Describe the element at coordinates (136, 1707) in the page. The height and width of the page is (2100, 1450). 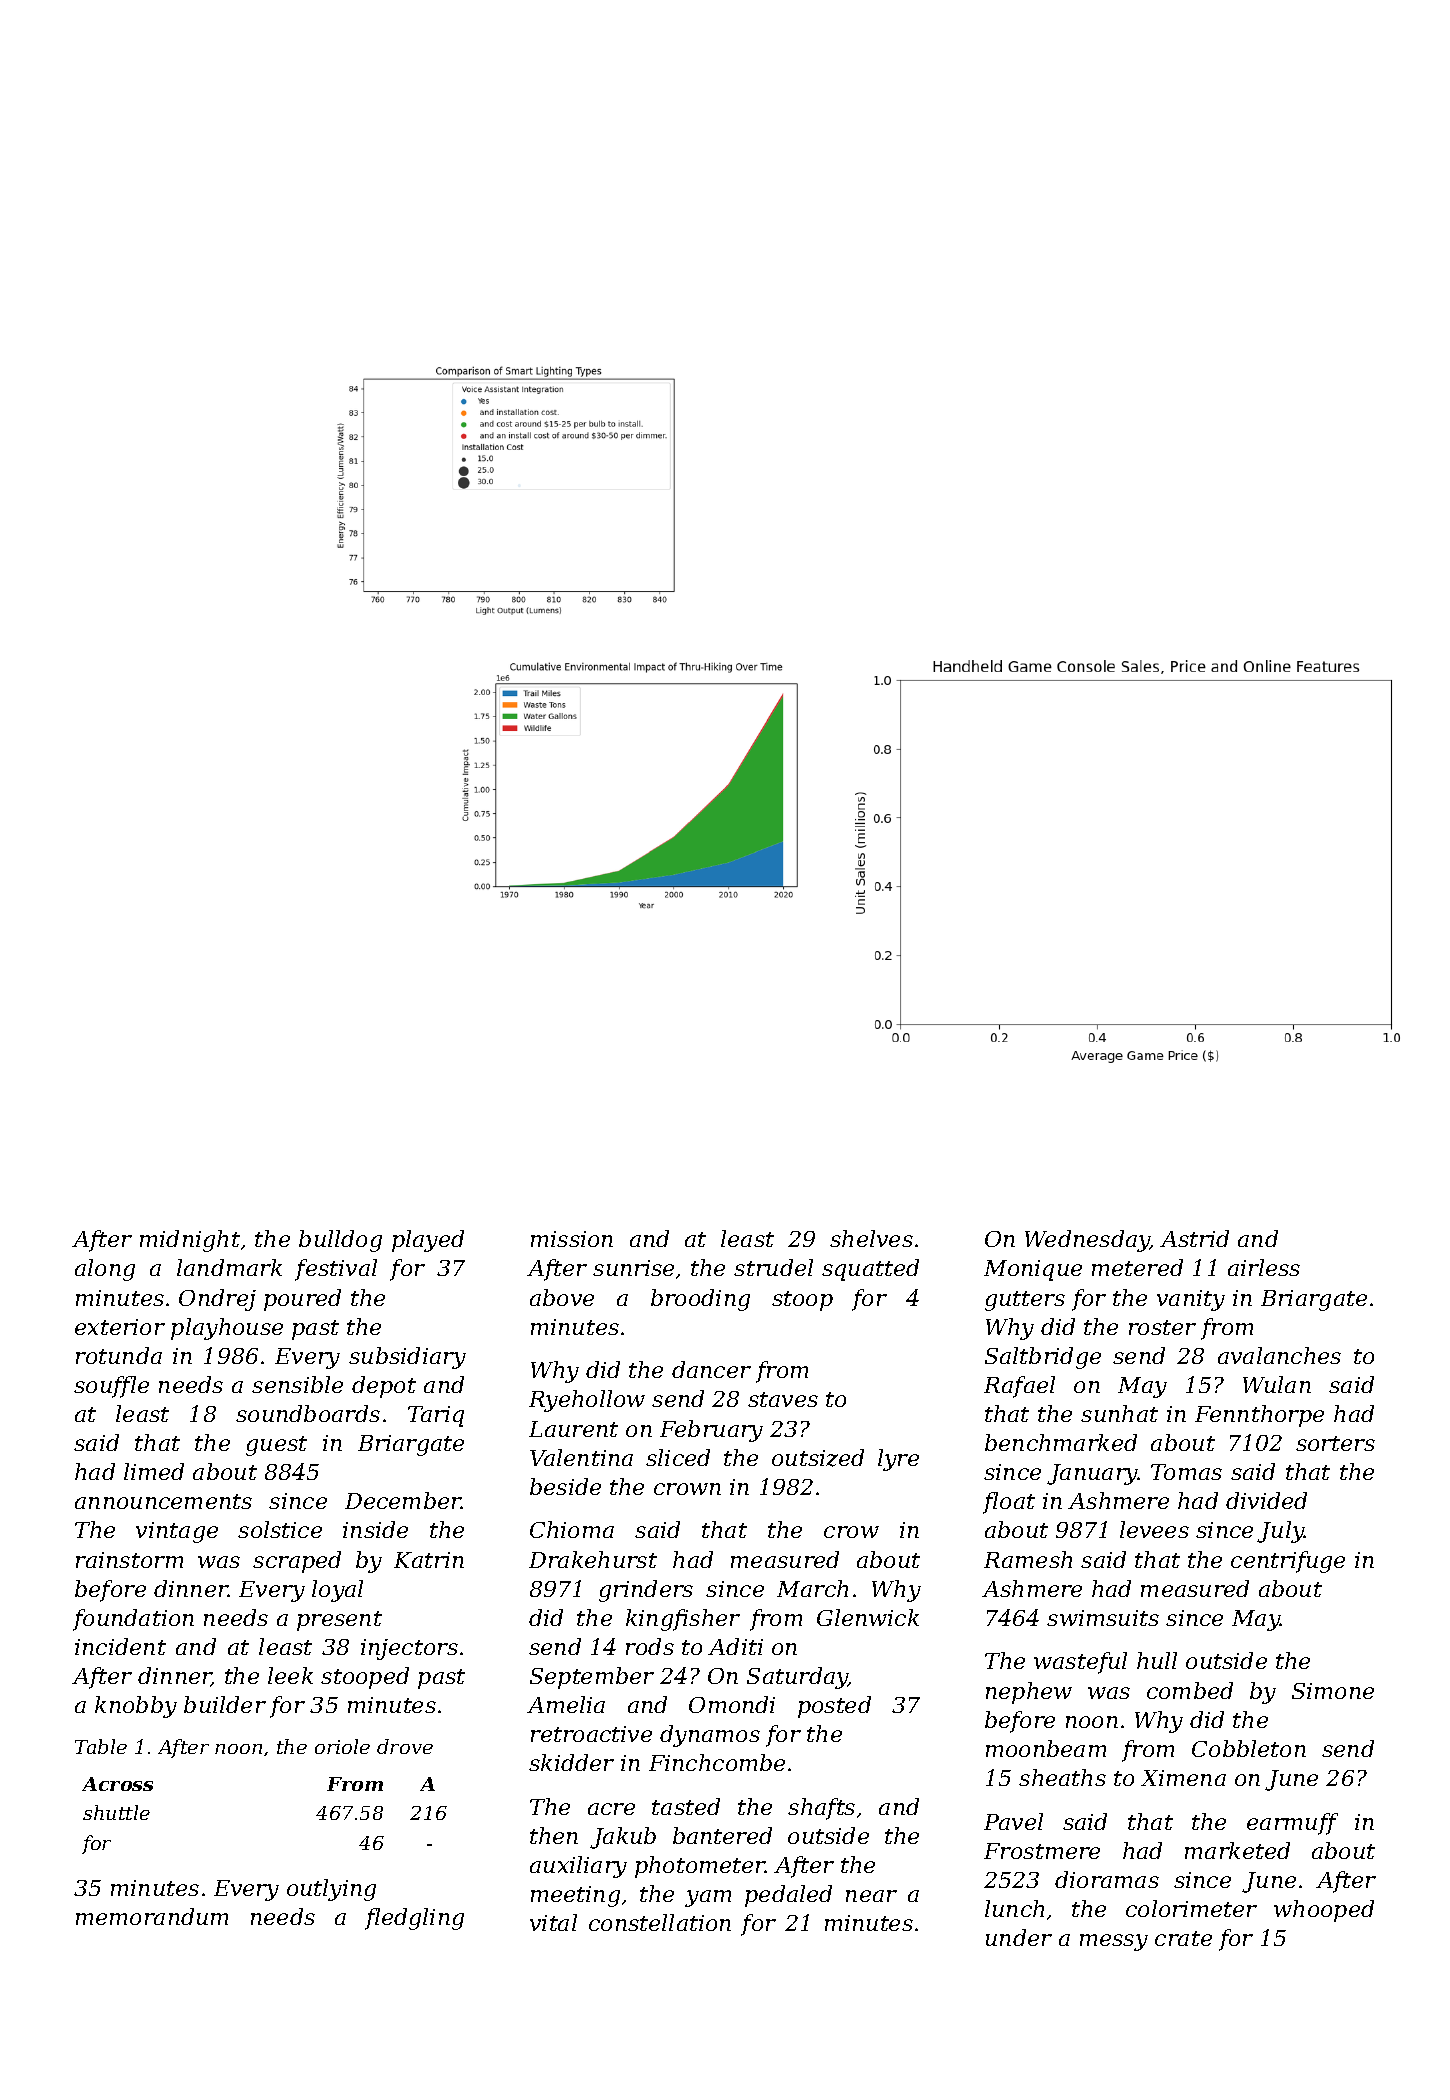
I see `knobby` at that location.
